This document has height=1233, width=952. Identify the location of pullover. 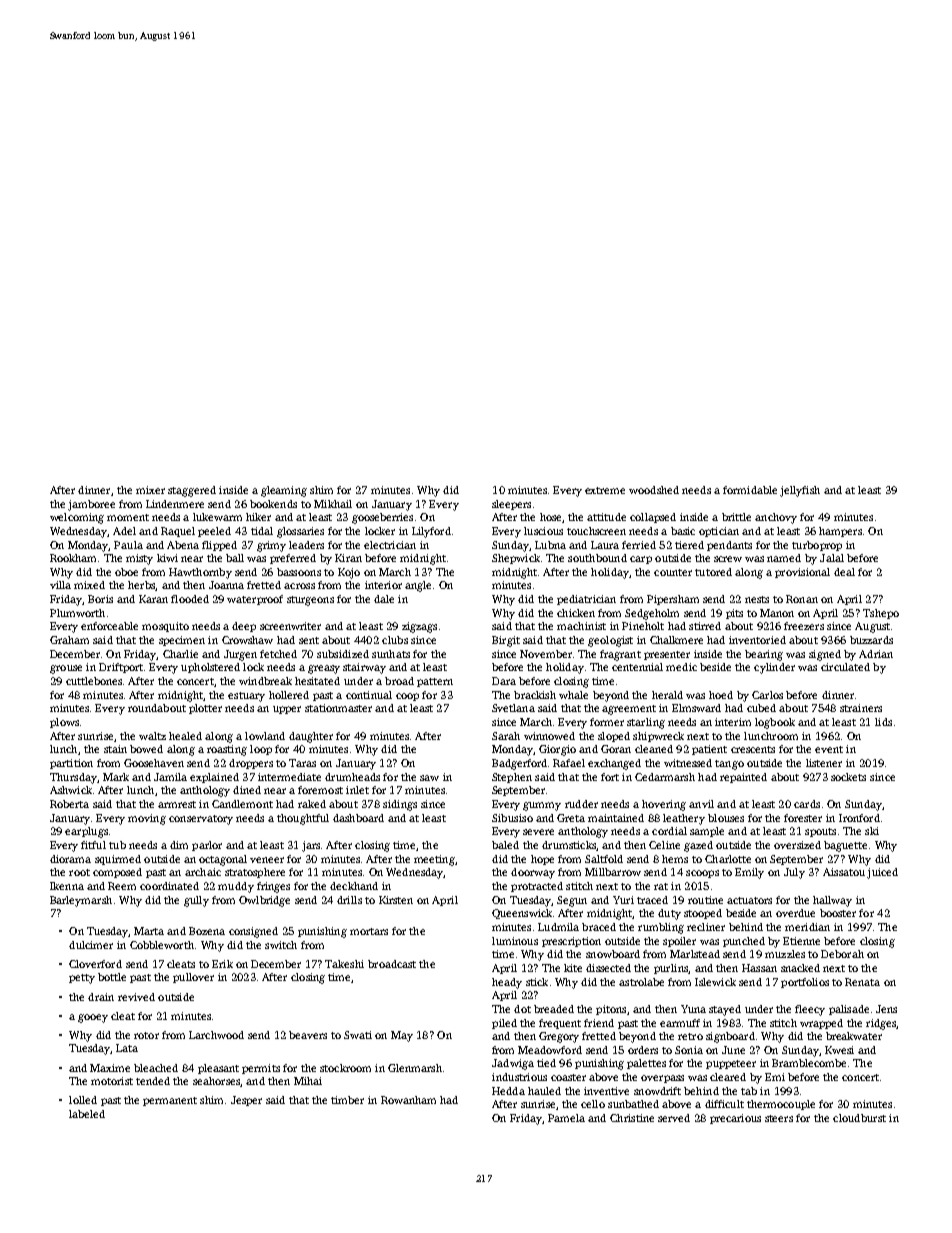
(193, 978).
